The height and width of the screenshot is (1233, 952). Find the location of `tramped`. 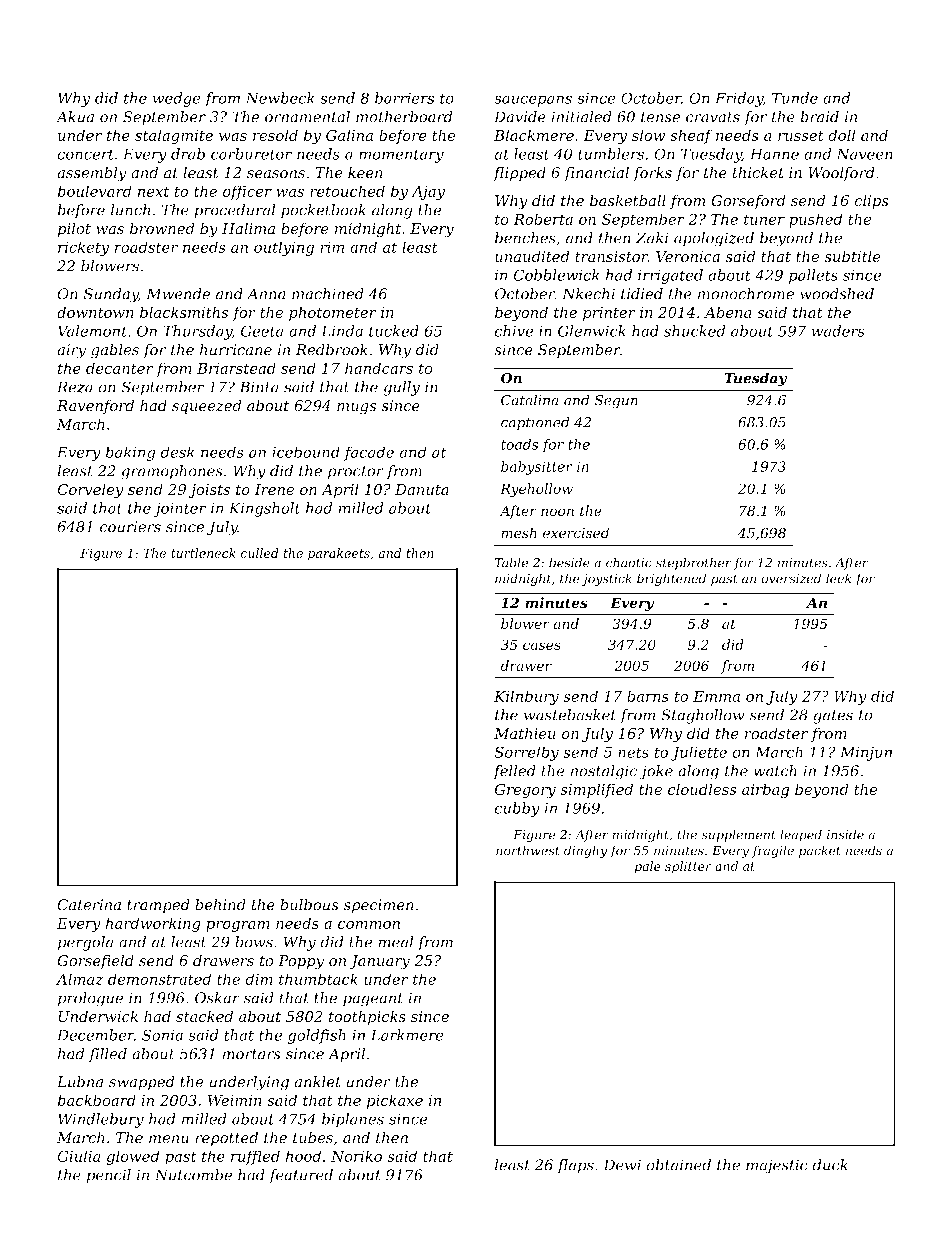

tramped is located at coordinates (158, 906).
